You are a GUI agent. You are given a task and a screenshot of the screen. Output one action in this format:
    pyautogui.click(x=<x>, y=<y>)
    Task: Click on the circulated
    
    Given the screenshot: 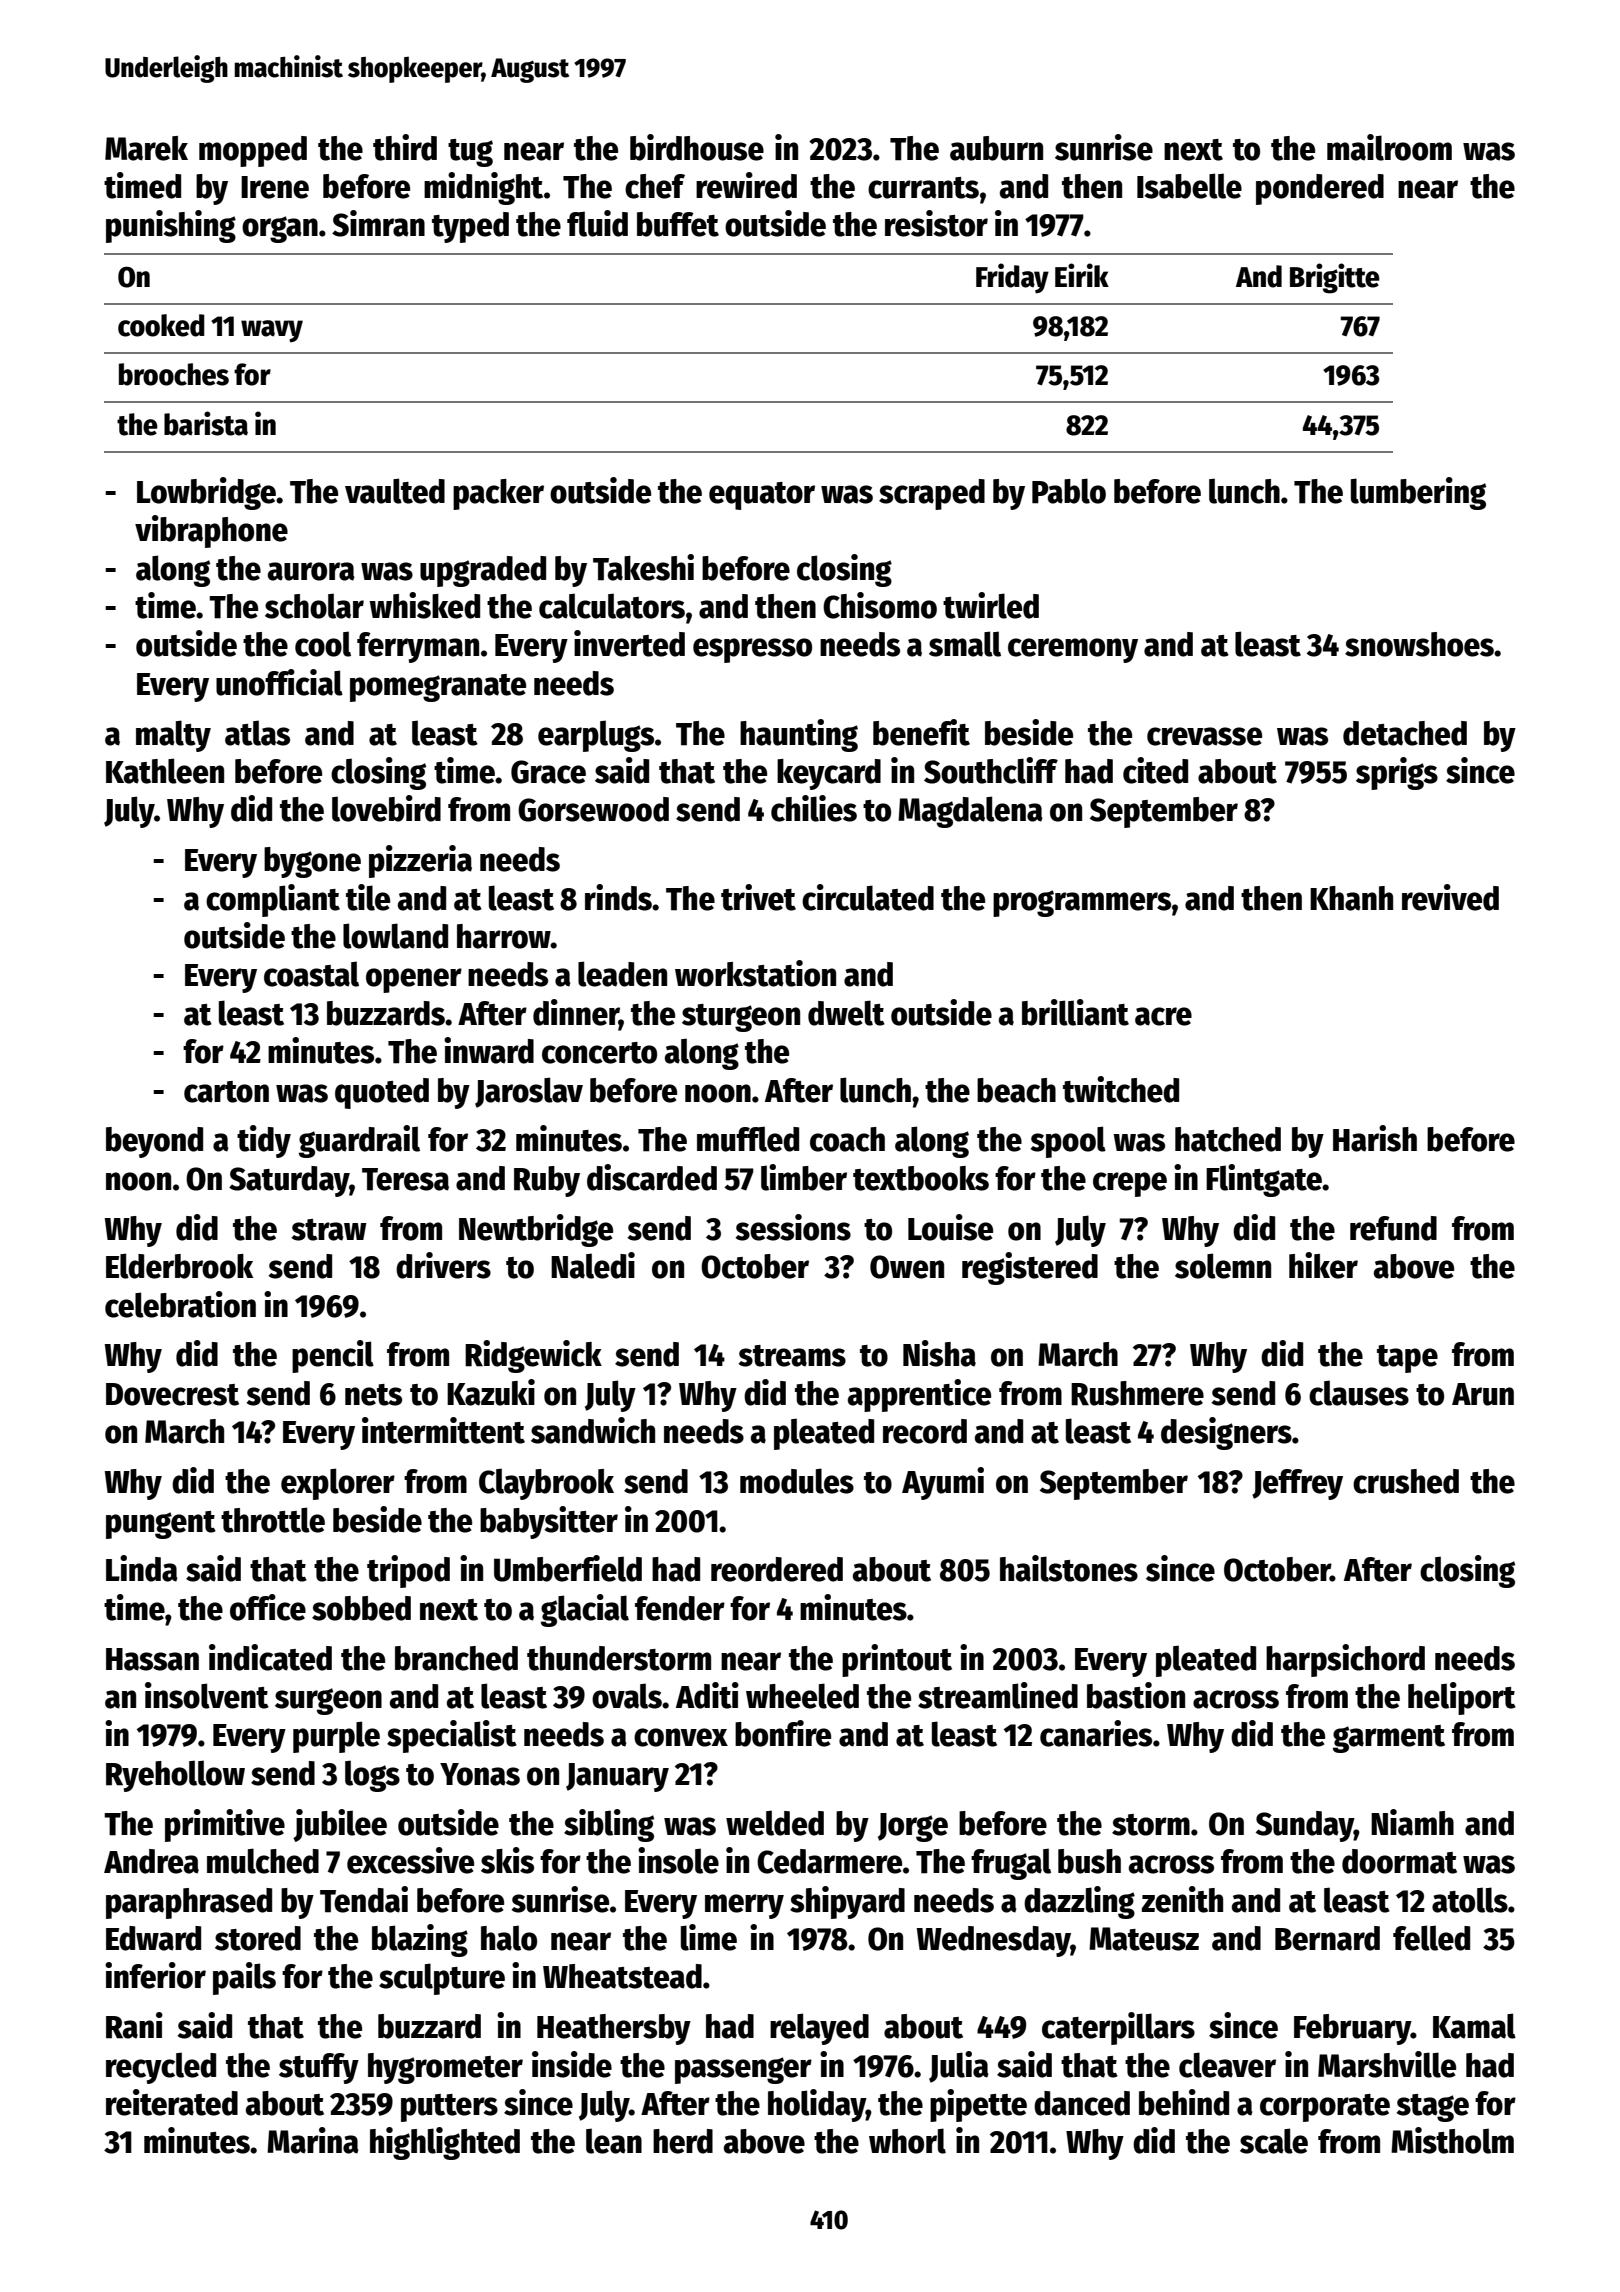 What is the action you would take?
    pyautogui.click(x=868, y=897)
